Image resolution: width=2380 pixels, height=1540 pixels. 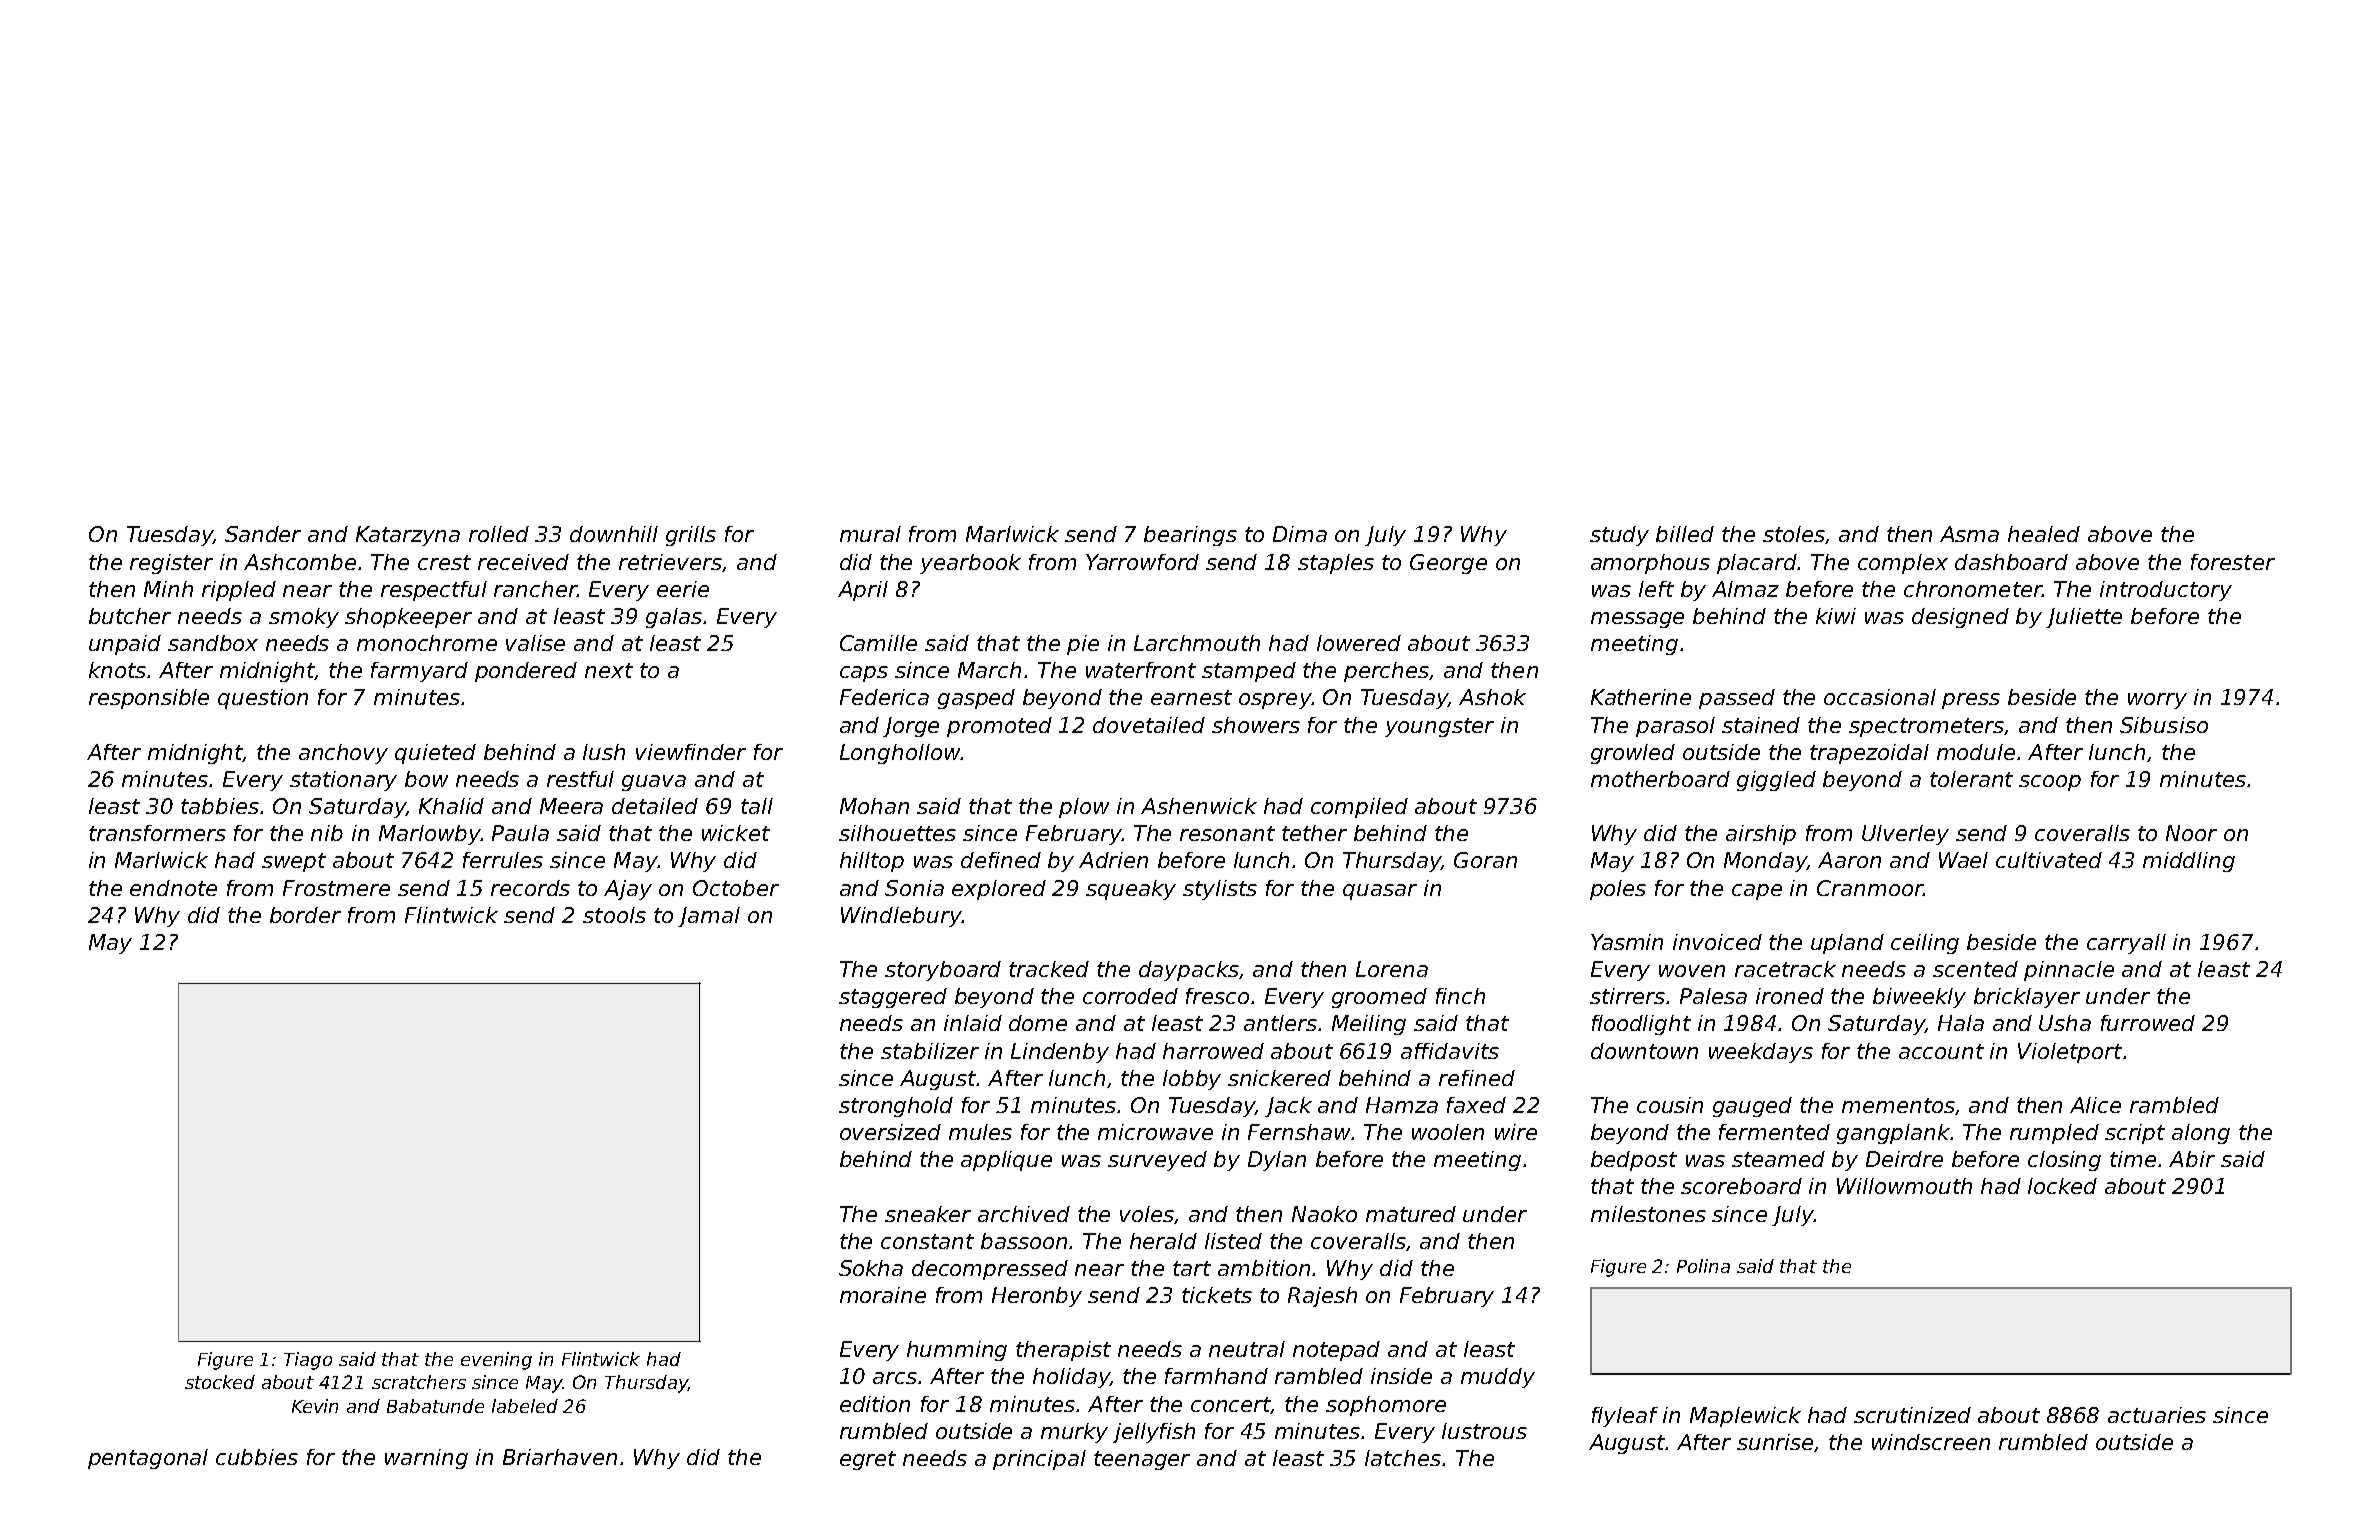 What do you see at coordinates (1199, 806) in the screenshot?
I see `Ashenwick` at bounding box center [1199, 806].
